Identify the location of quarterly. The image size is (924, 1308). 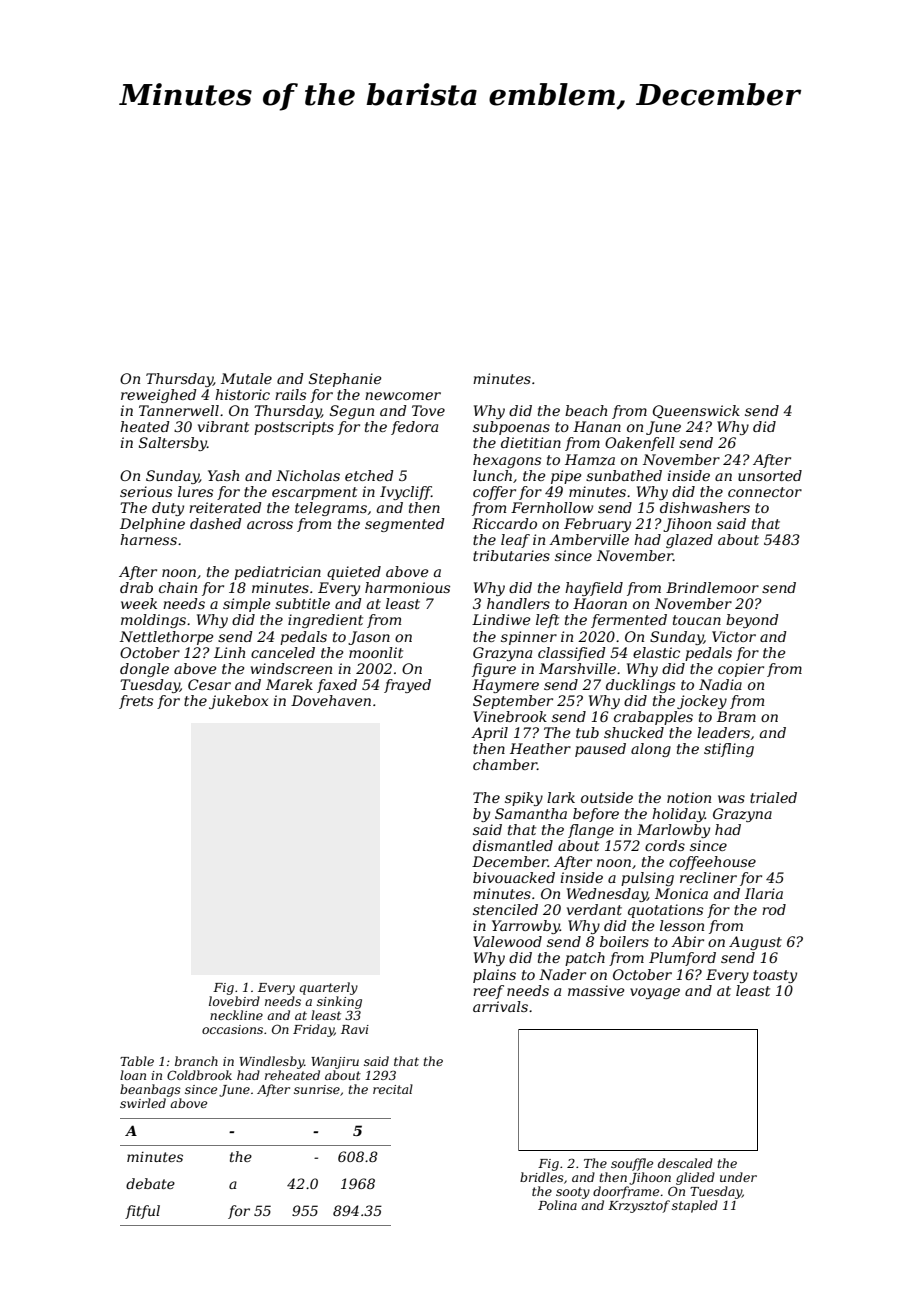
(328, 988).
